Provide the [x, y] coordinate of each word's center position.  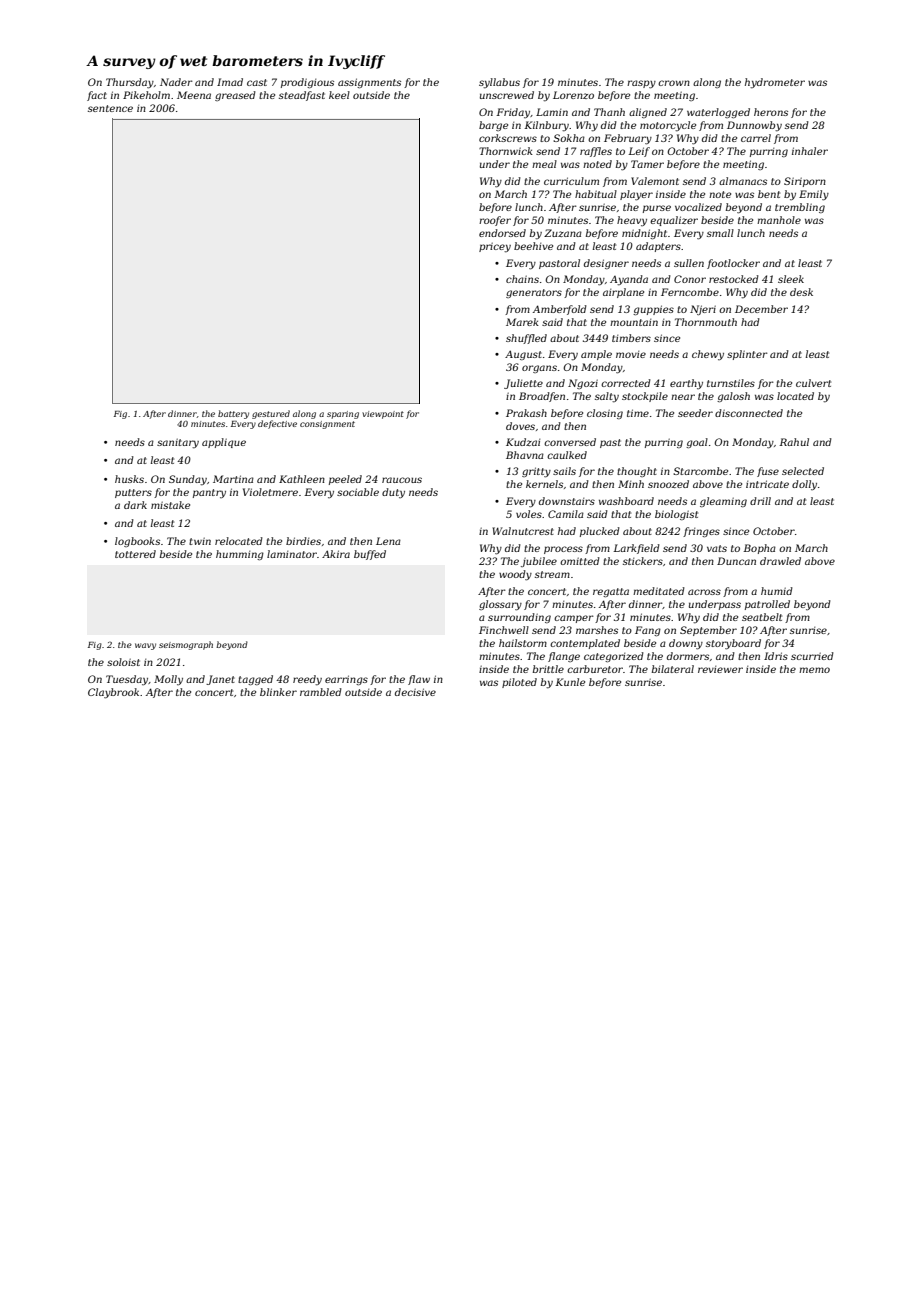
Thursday [130, 83]
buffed [370, 555]
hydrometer [775, 83]
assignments [369, 83]
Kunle [570, 682]
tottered [135, 554]
